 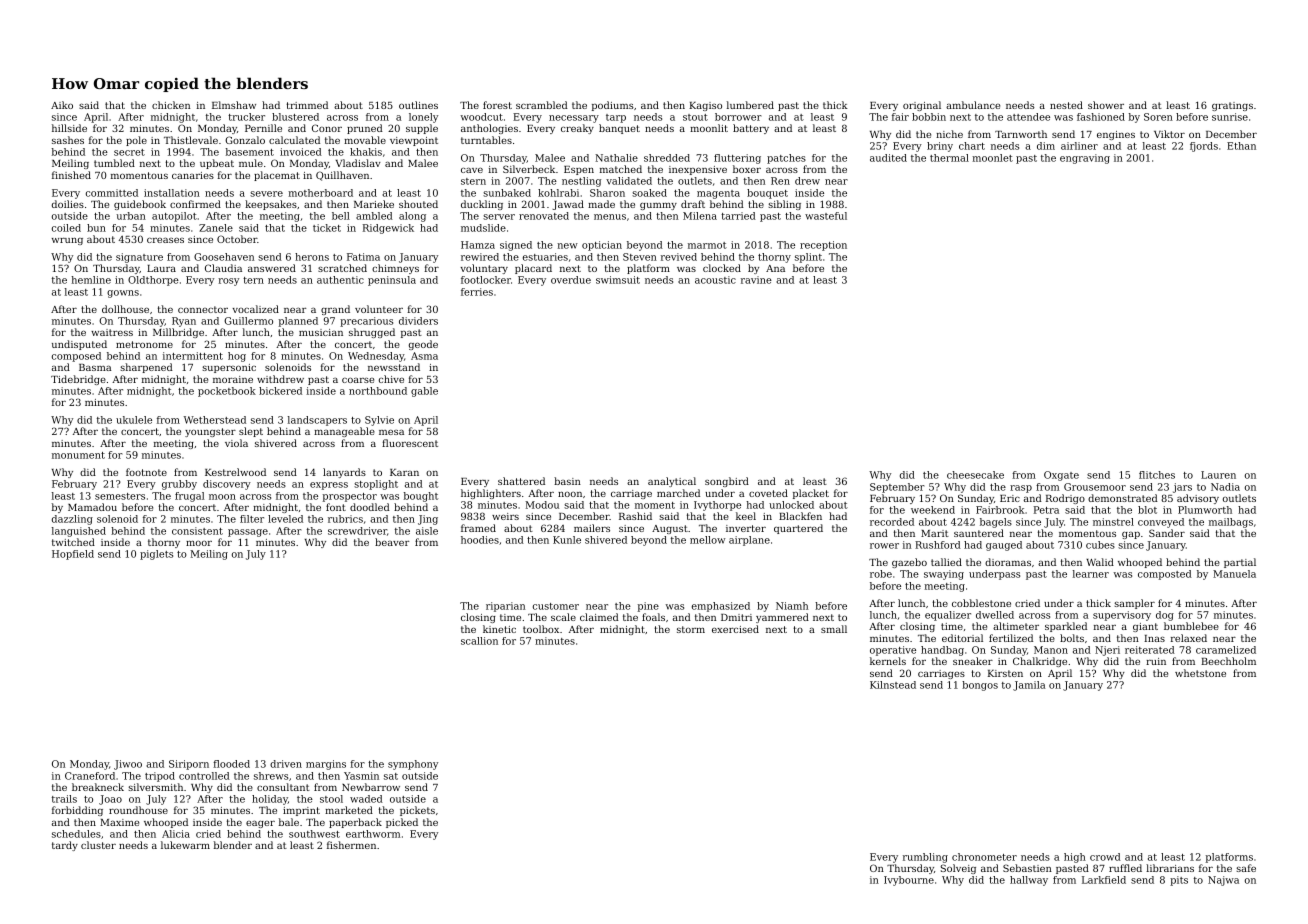 I want to click on trimmed, so click(x=307, y=105).
